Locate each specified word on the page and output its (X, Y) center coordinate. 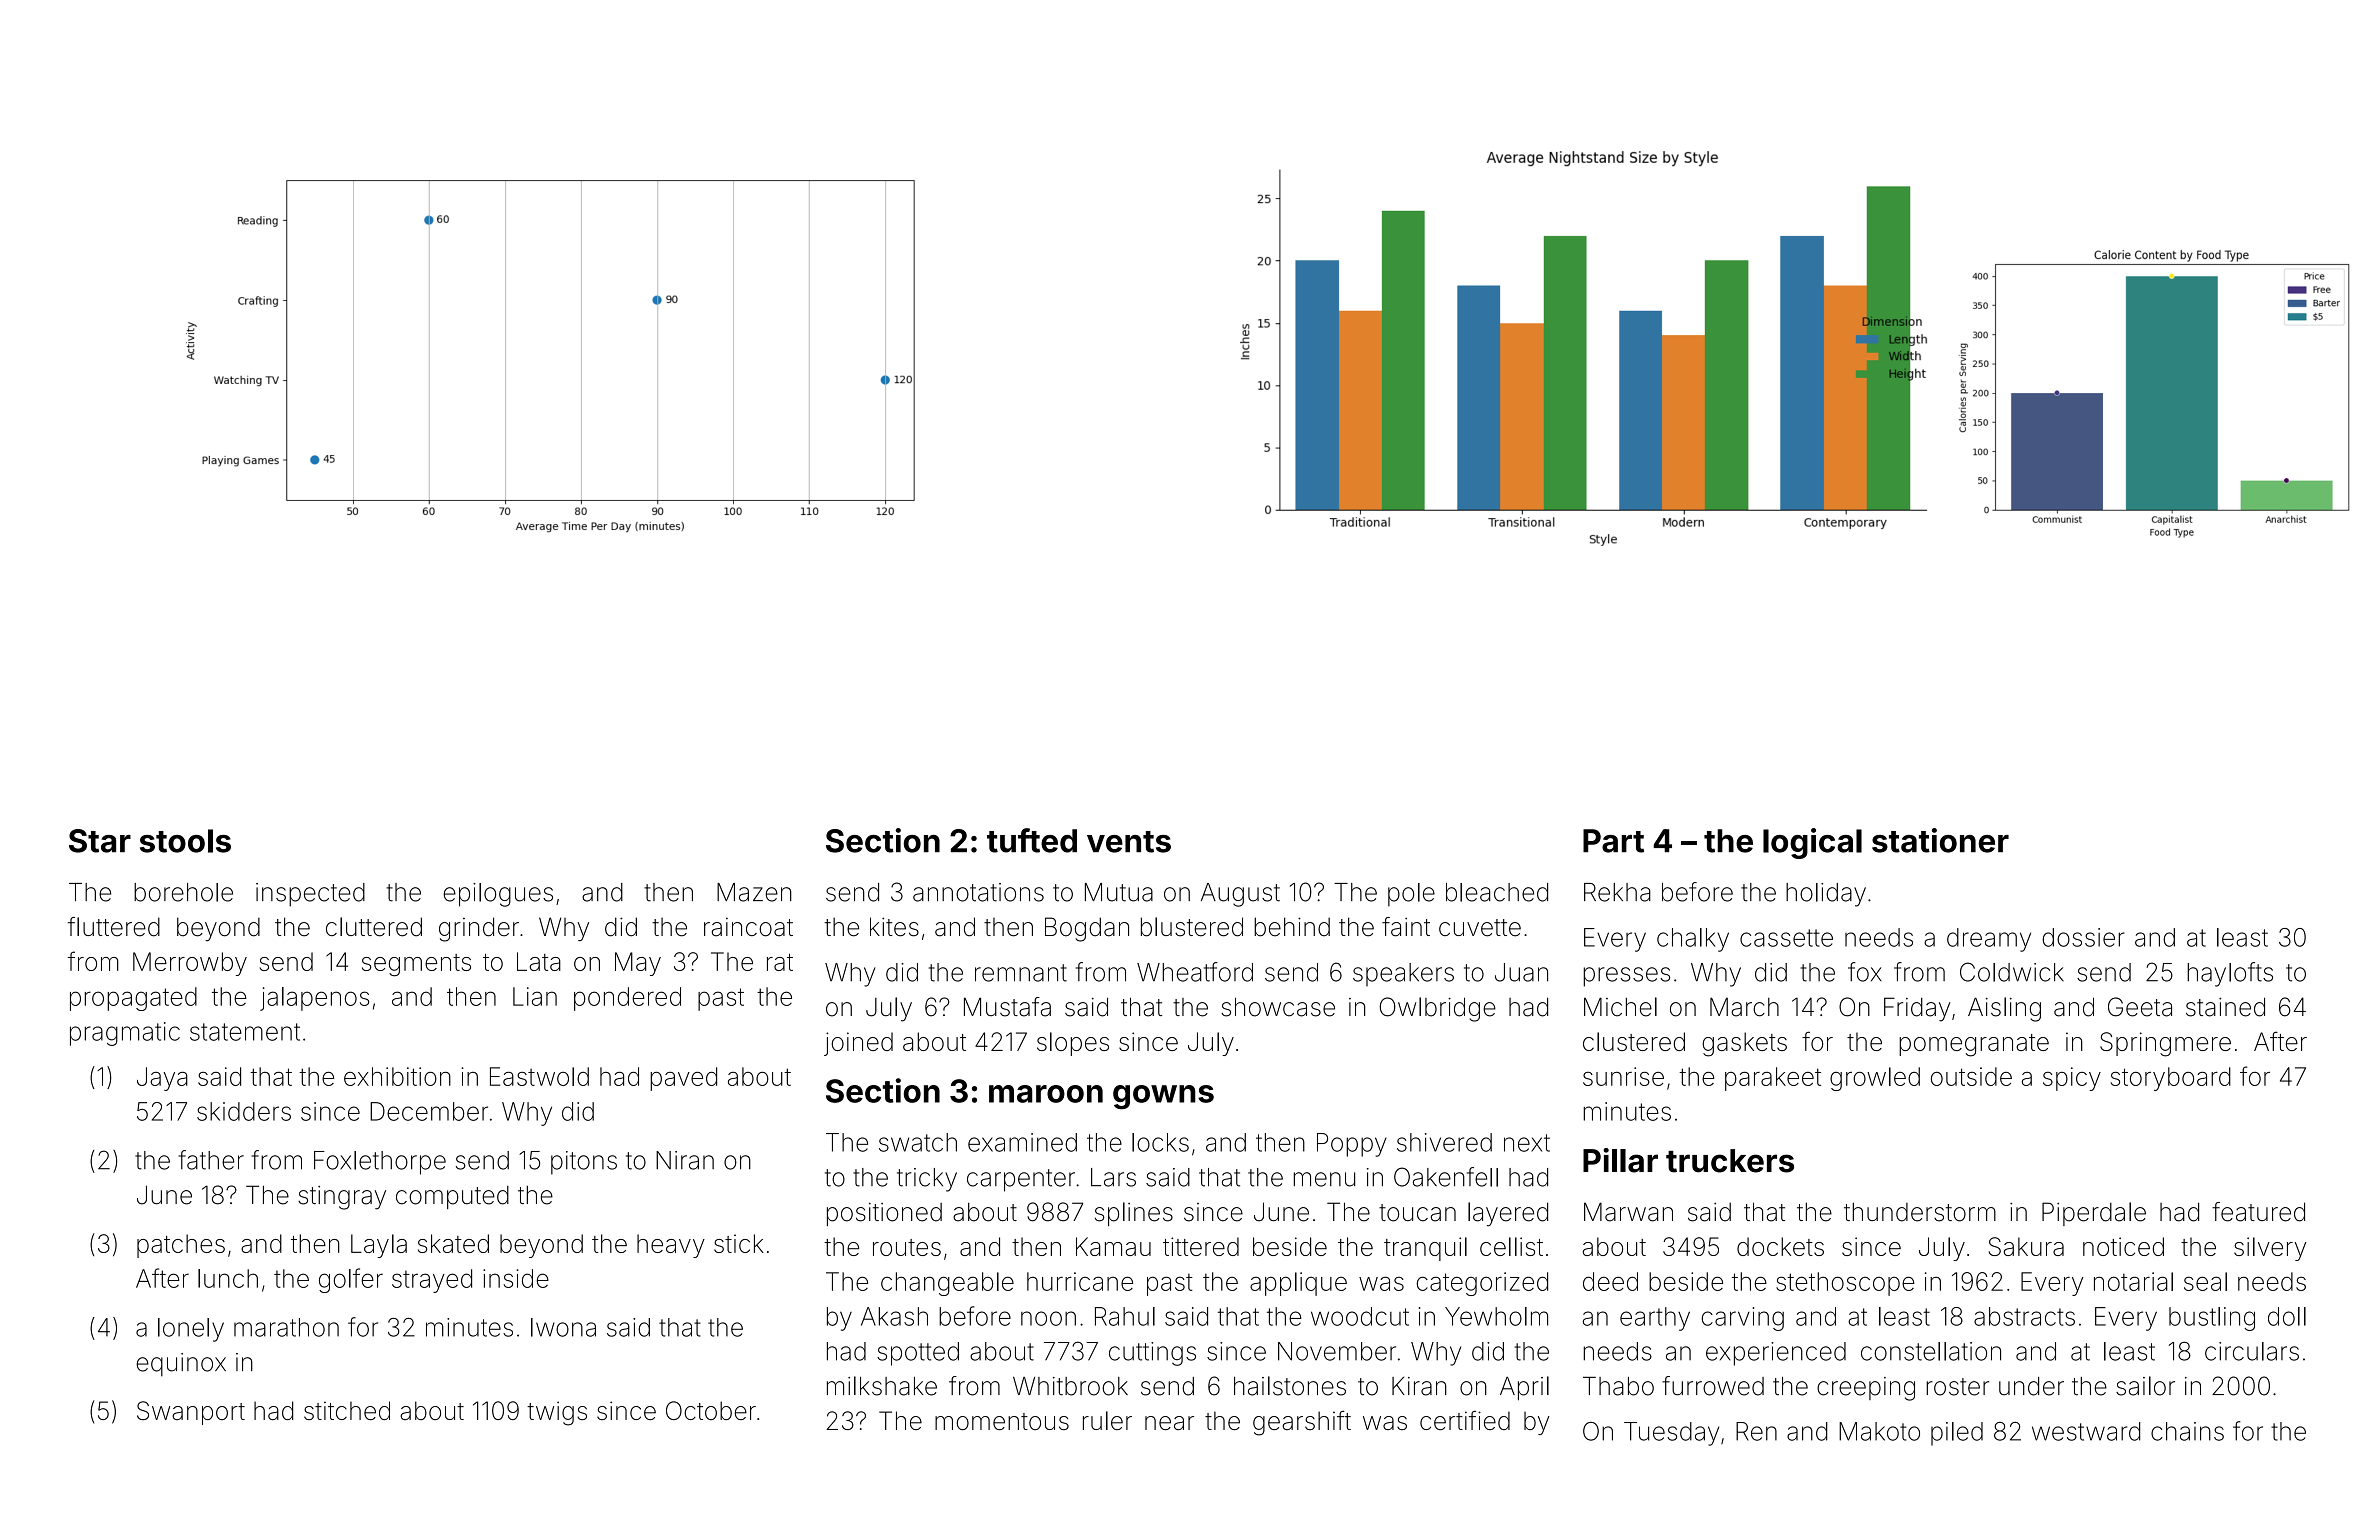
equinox (181, 1365)
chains (2187, 1431)
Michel (1620, 1007)
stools (185, 841)
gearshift (1302, 1423)
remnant (1021, 973)
